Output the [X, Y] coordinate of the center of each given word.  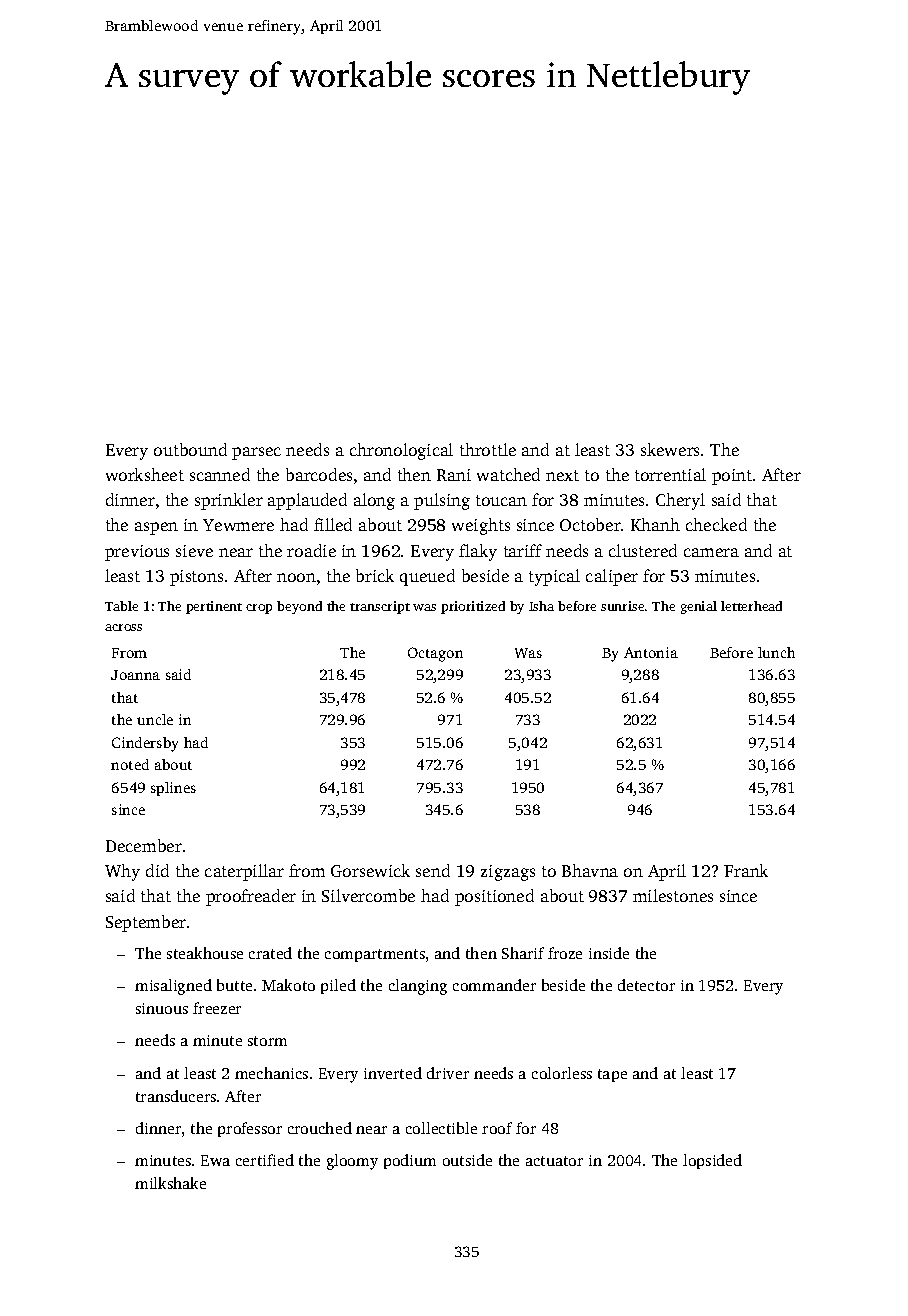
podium [410, 1161]
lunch [776, 652]
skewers [670, 449]
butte [234, 985]
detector [646, 985]
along [374, 501]
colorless [562, 1073]
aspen [156, 528]
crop [259, 609]
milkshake [170, 1183]
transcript [380, 607]
